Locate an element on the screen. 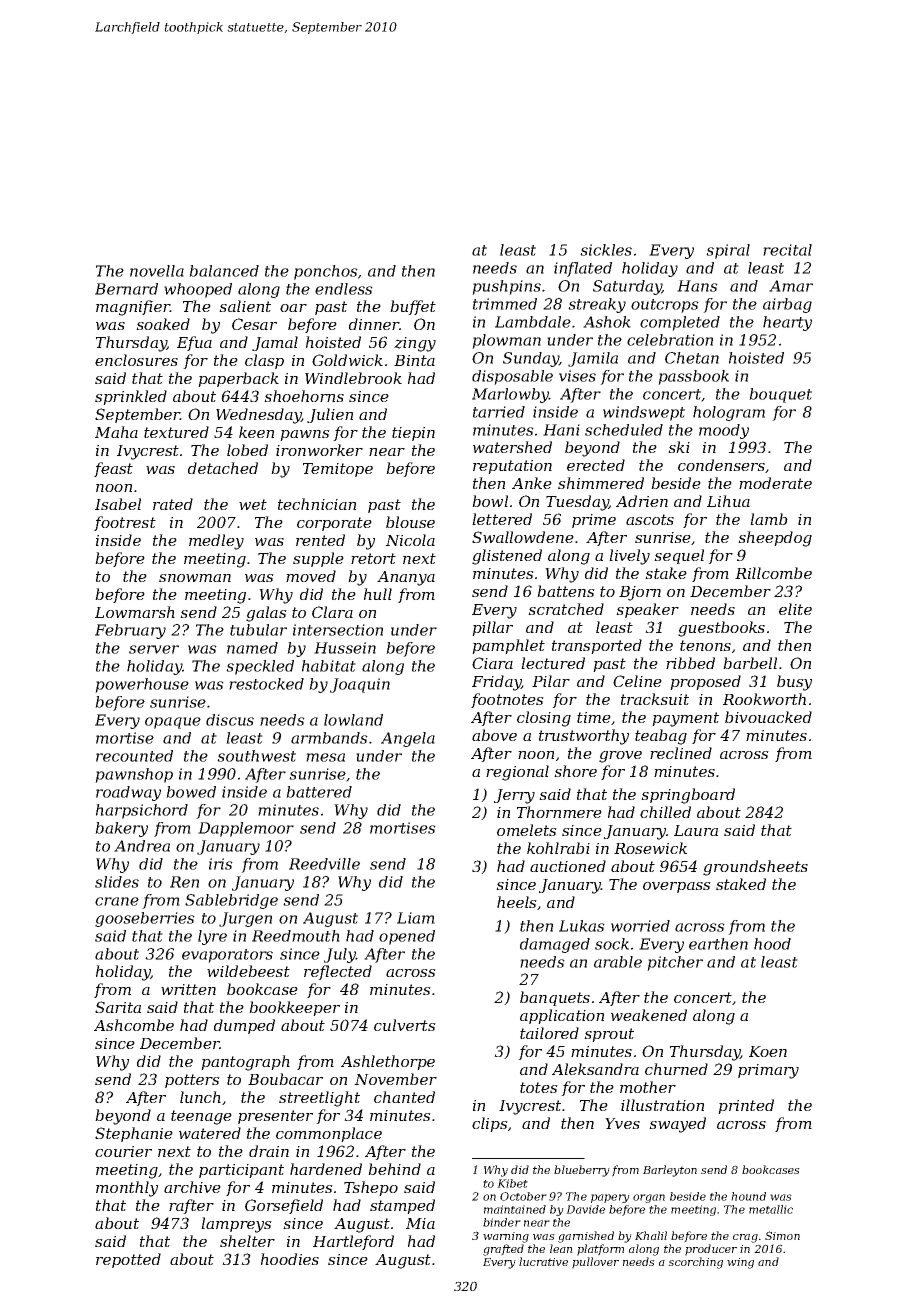  buffet is located at coordinates (413, 307).
